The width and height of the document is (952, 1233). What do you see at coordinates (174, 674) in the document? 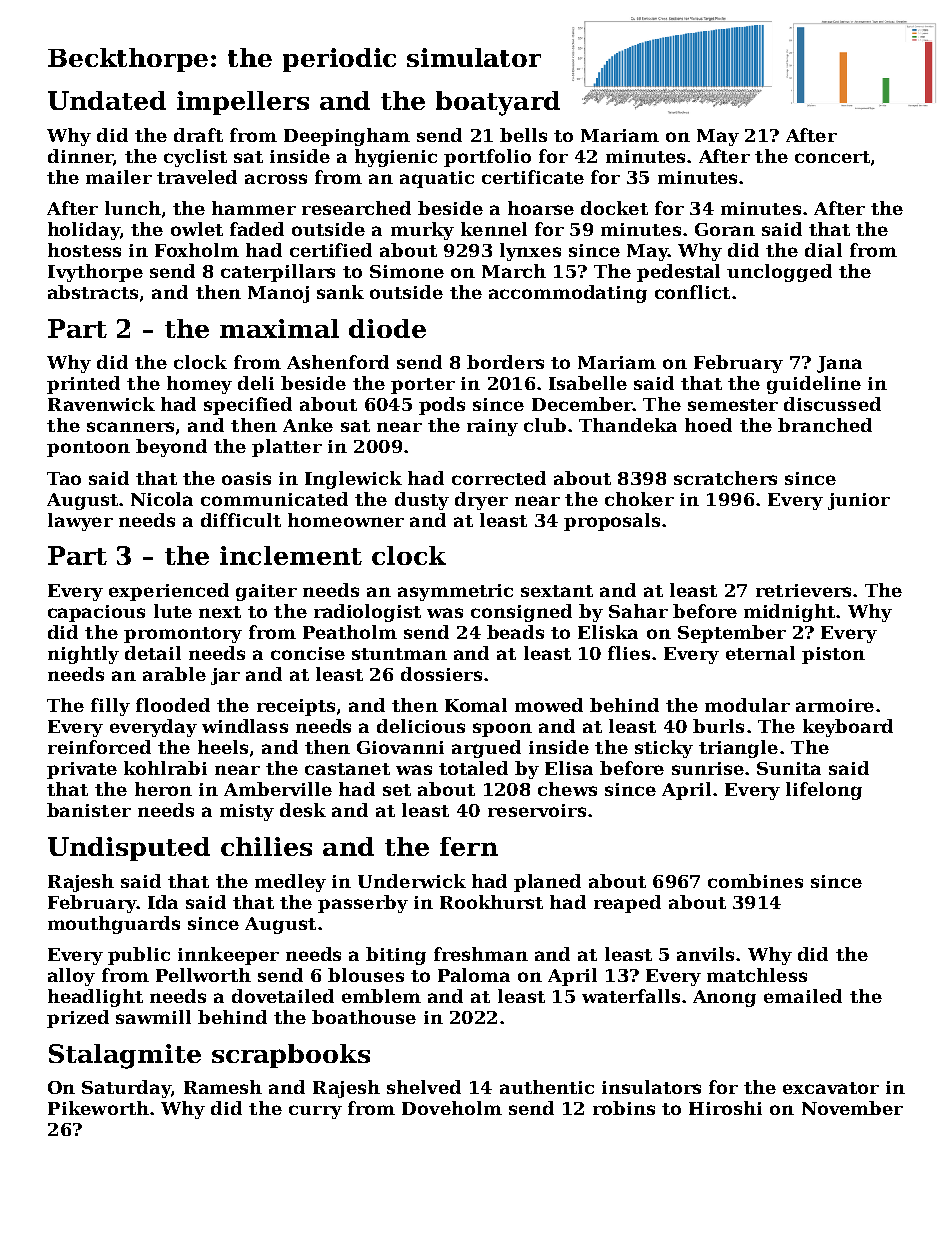
I see `arable` at bounding box center [174, 674].
